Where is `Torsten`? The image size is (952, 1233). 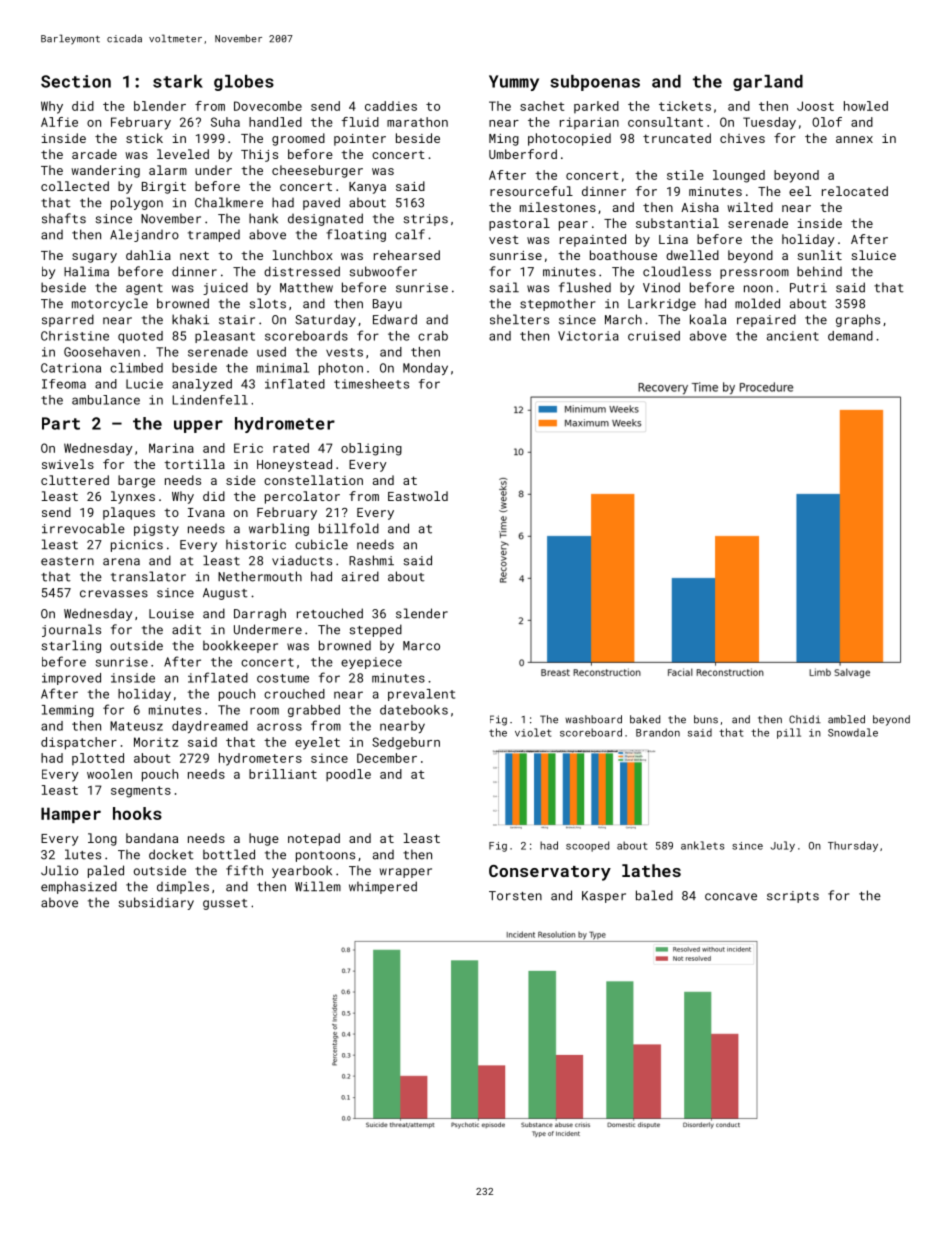 Torsten is located at coordinates (515, 896).
